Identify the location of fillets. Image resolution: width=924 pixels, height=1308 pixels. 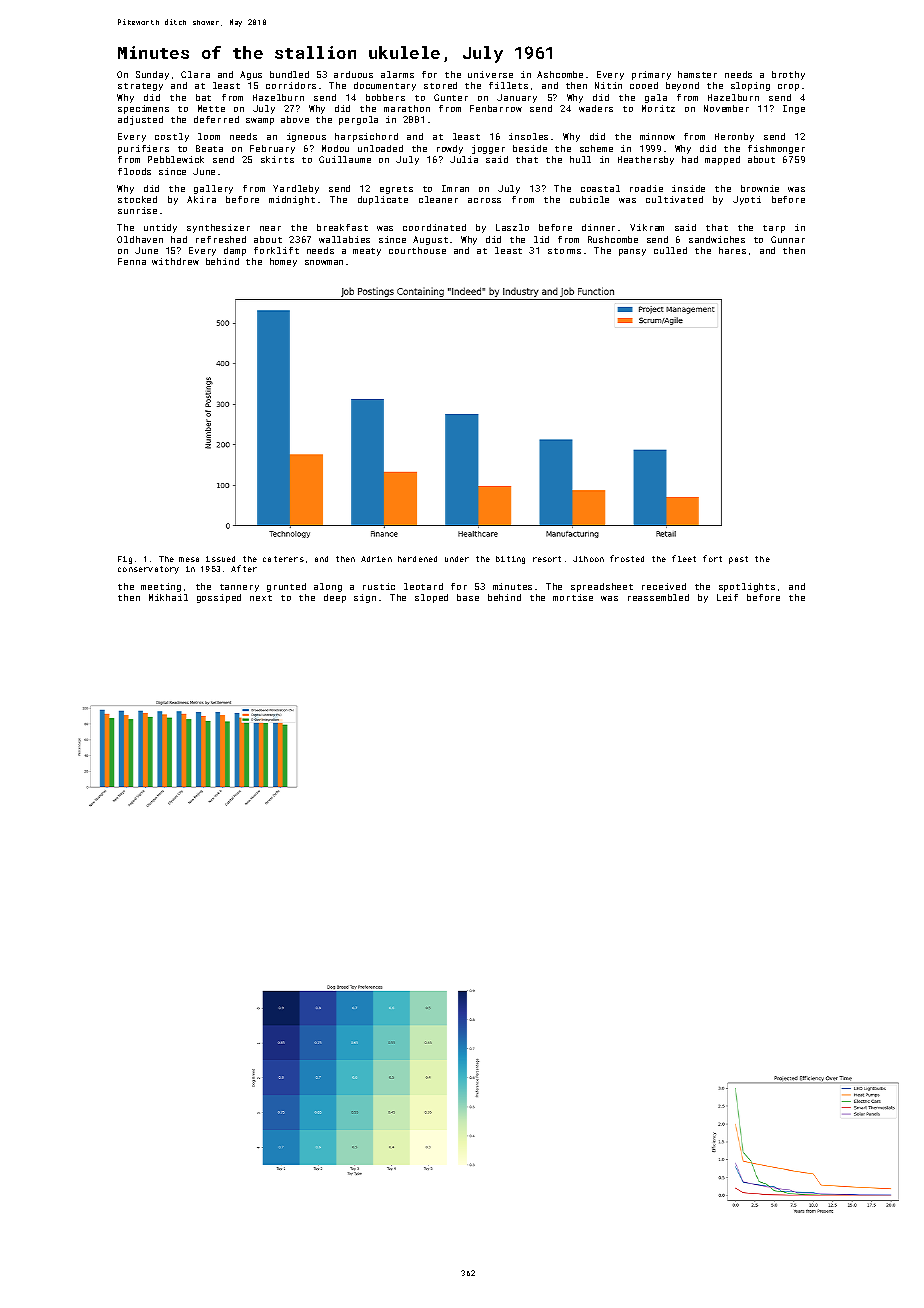
(508, 85).
